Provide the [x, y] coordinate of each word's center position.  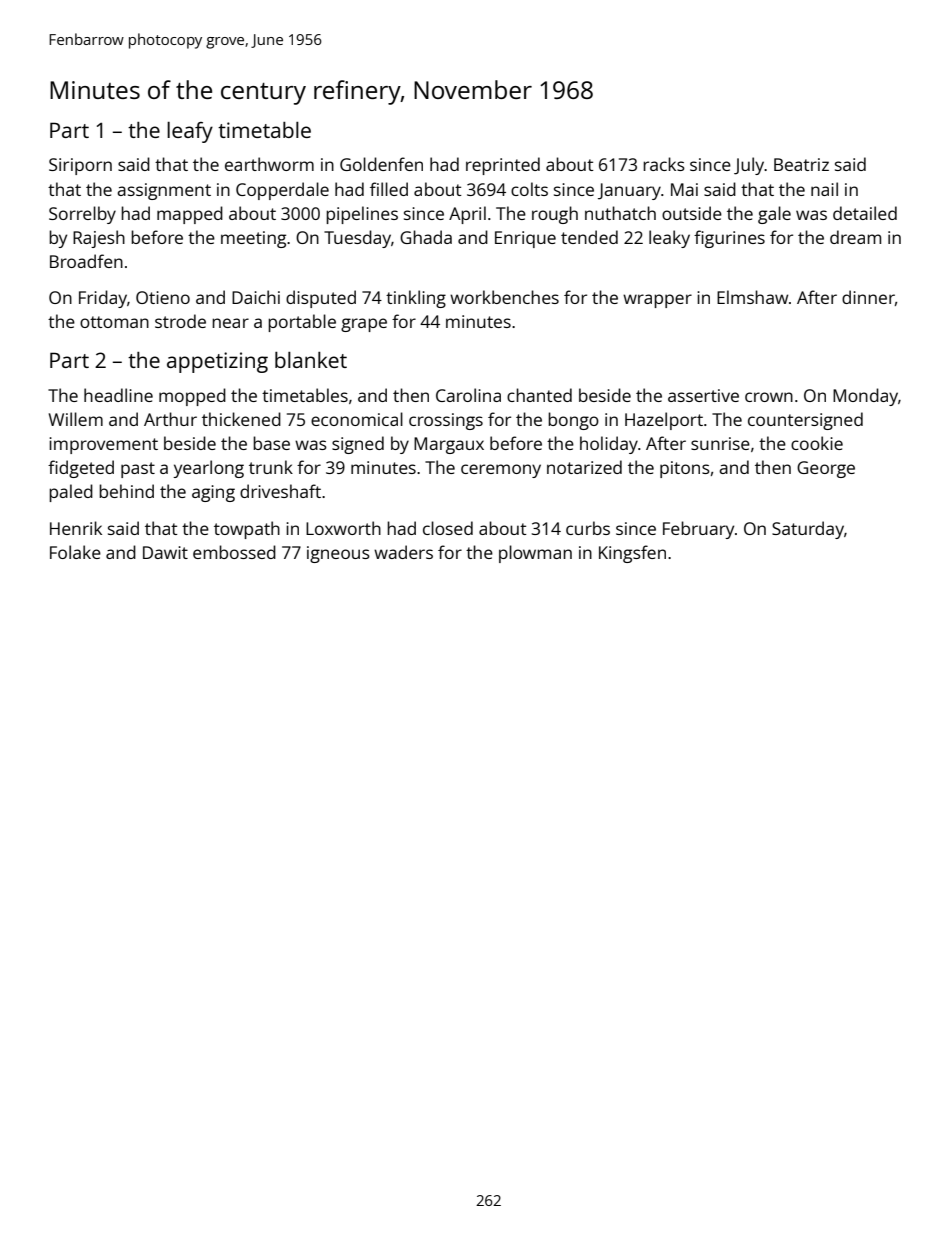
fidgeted [81, 469]
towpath [247, 530]
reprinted [503, 166]
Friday [103, 299]
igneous [338, 554]
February [698, 530]
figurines [729, 239]
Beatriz [801, 164]
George [826, 469]
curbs [588, 528]
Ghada [426, 237]
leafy [190, 132]
